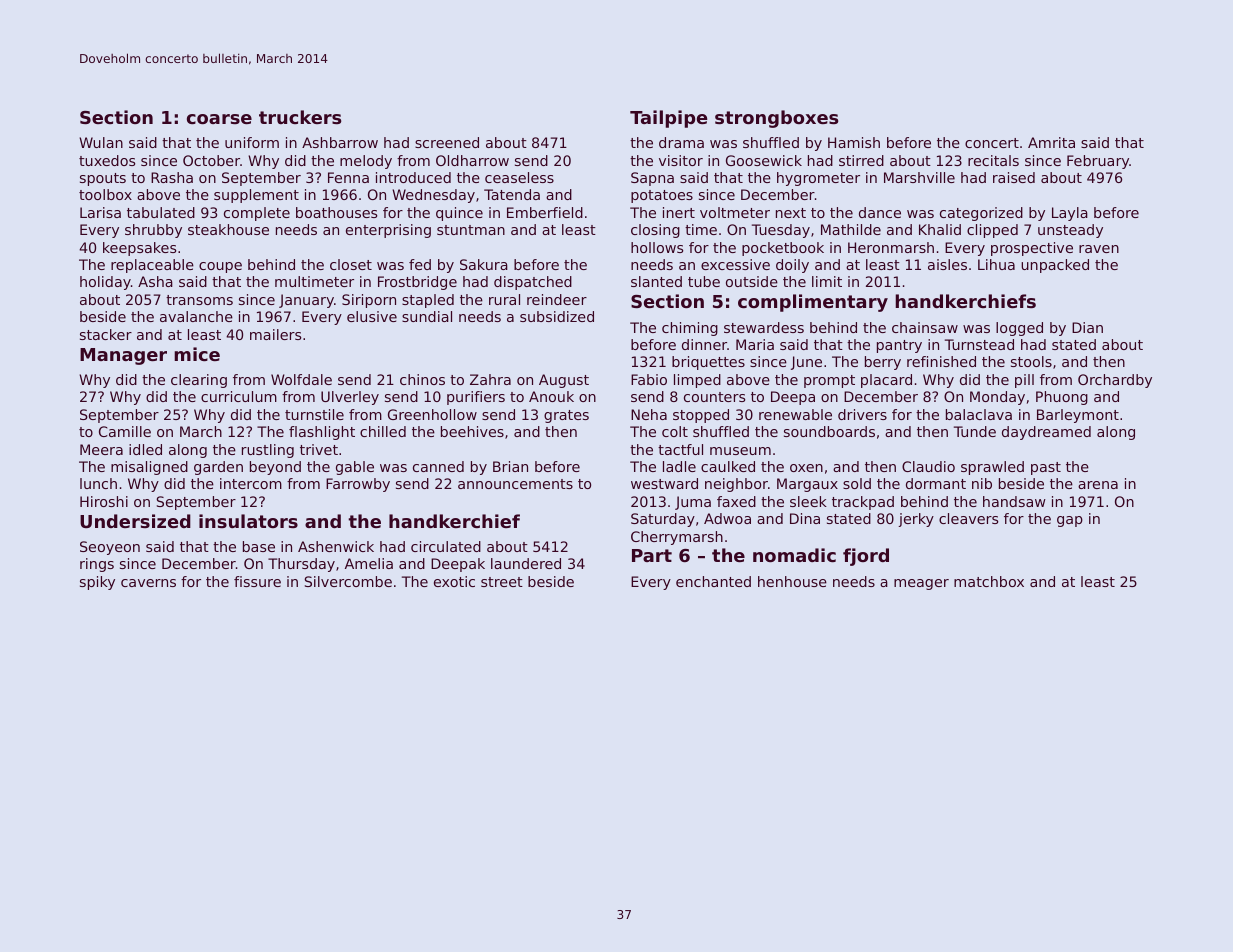 The height and width of the page is (952, 1233). Describe the element at coordinates (1051, 142) in the page. I see `Amrita` at that location.
